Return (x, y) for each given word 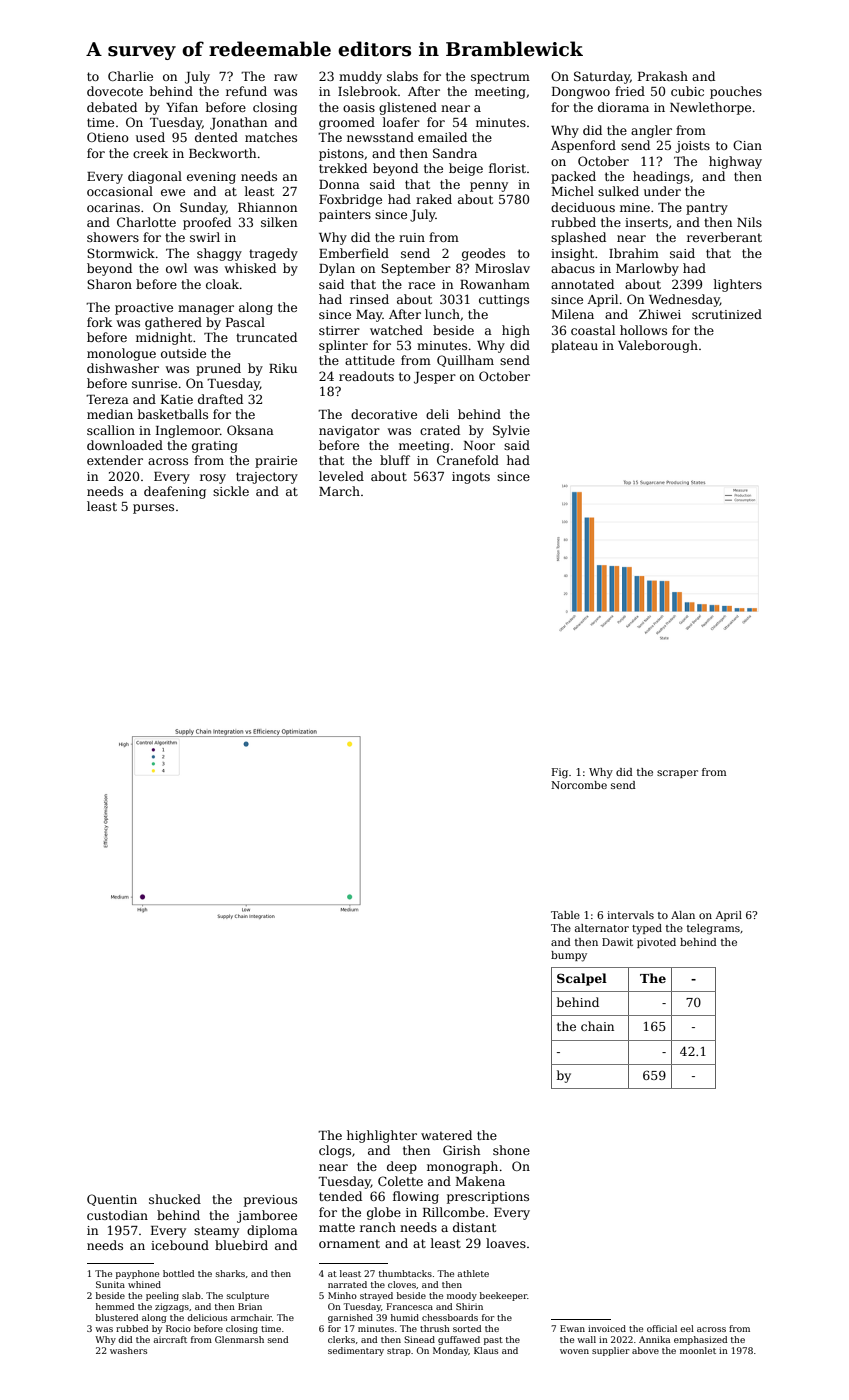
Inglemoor (188, 431)
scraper (677, 774)
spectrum (500, 78)
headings (661, 177)
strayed (376, 1296)
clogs (335, 1151)
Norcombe (579, 785)
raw (286, 77)
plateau (574, 346)
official (662, 1328)
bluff (395, 460)
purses (153, 509)
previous (270, 1201)
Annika (654, 1339)
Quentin (112, 1200)
